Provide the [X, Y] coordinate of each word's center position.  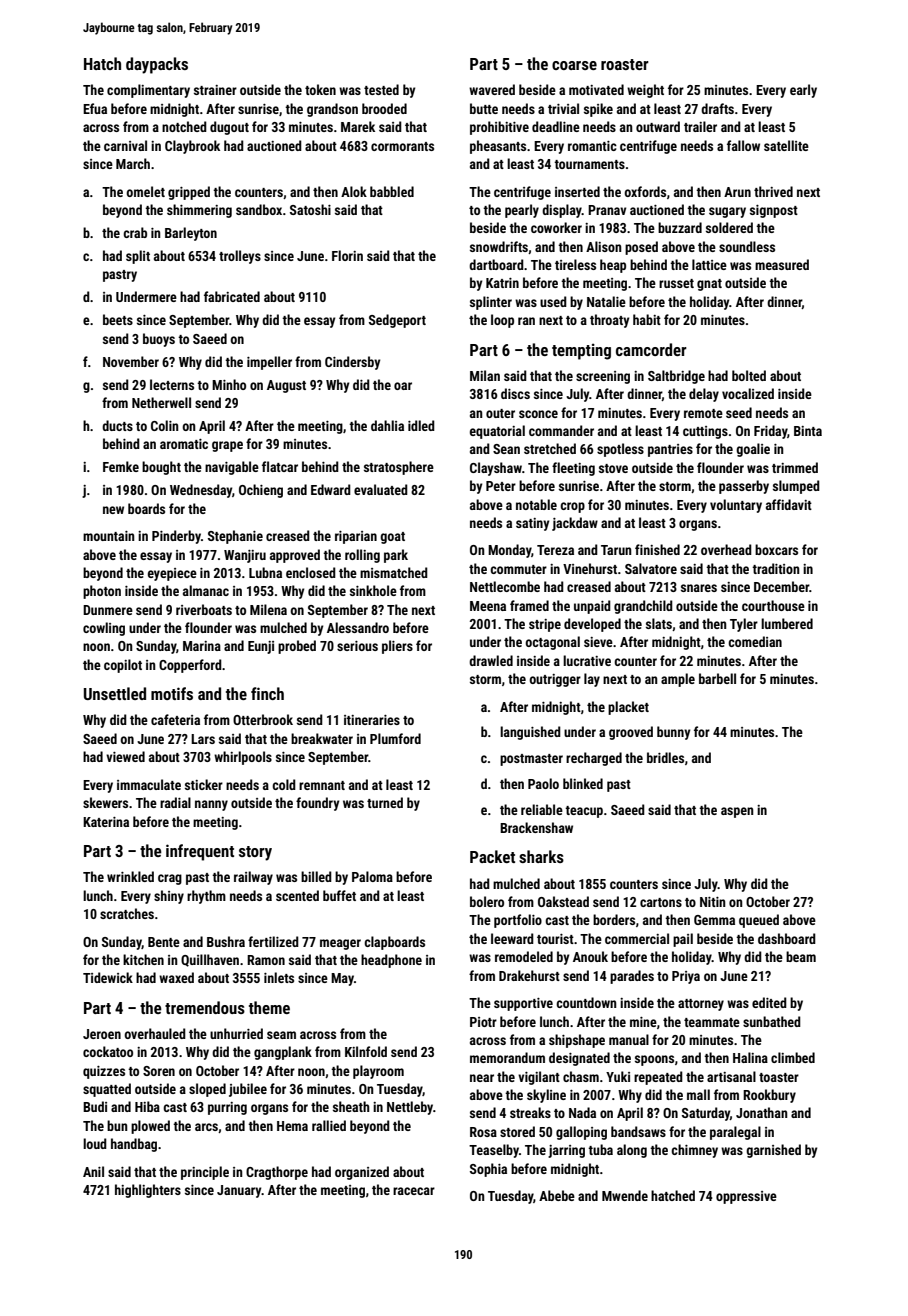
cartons [661, 902]
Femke [121, 466]
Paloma [372, 876]
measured [782, 264]
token [320, 89]
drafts [717, 108]
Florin [347, 255]
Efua [95, 108]
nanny [211, 805]
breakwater [322, 738]
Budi [95, 1106]
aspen [737, 812]
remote [703, 413]
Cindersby [352, 363]
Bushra [226, 941]
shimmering [199, 211]
